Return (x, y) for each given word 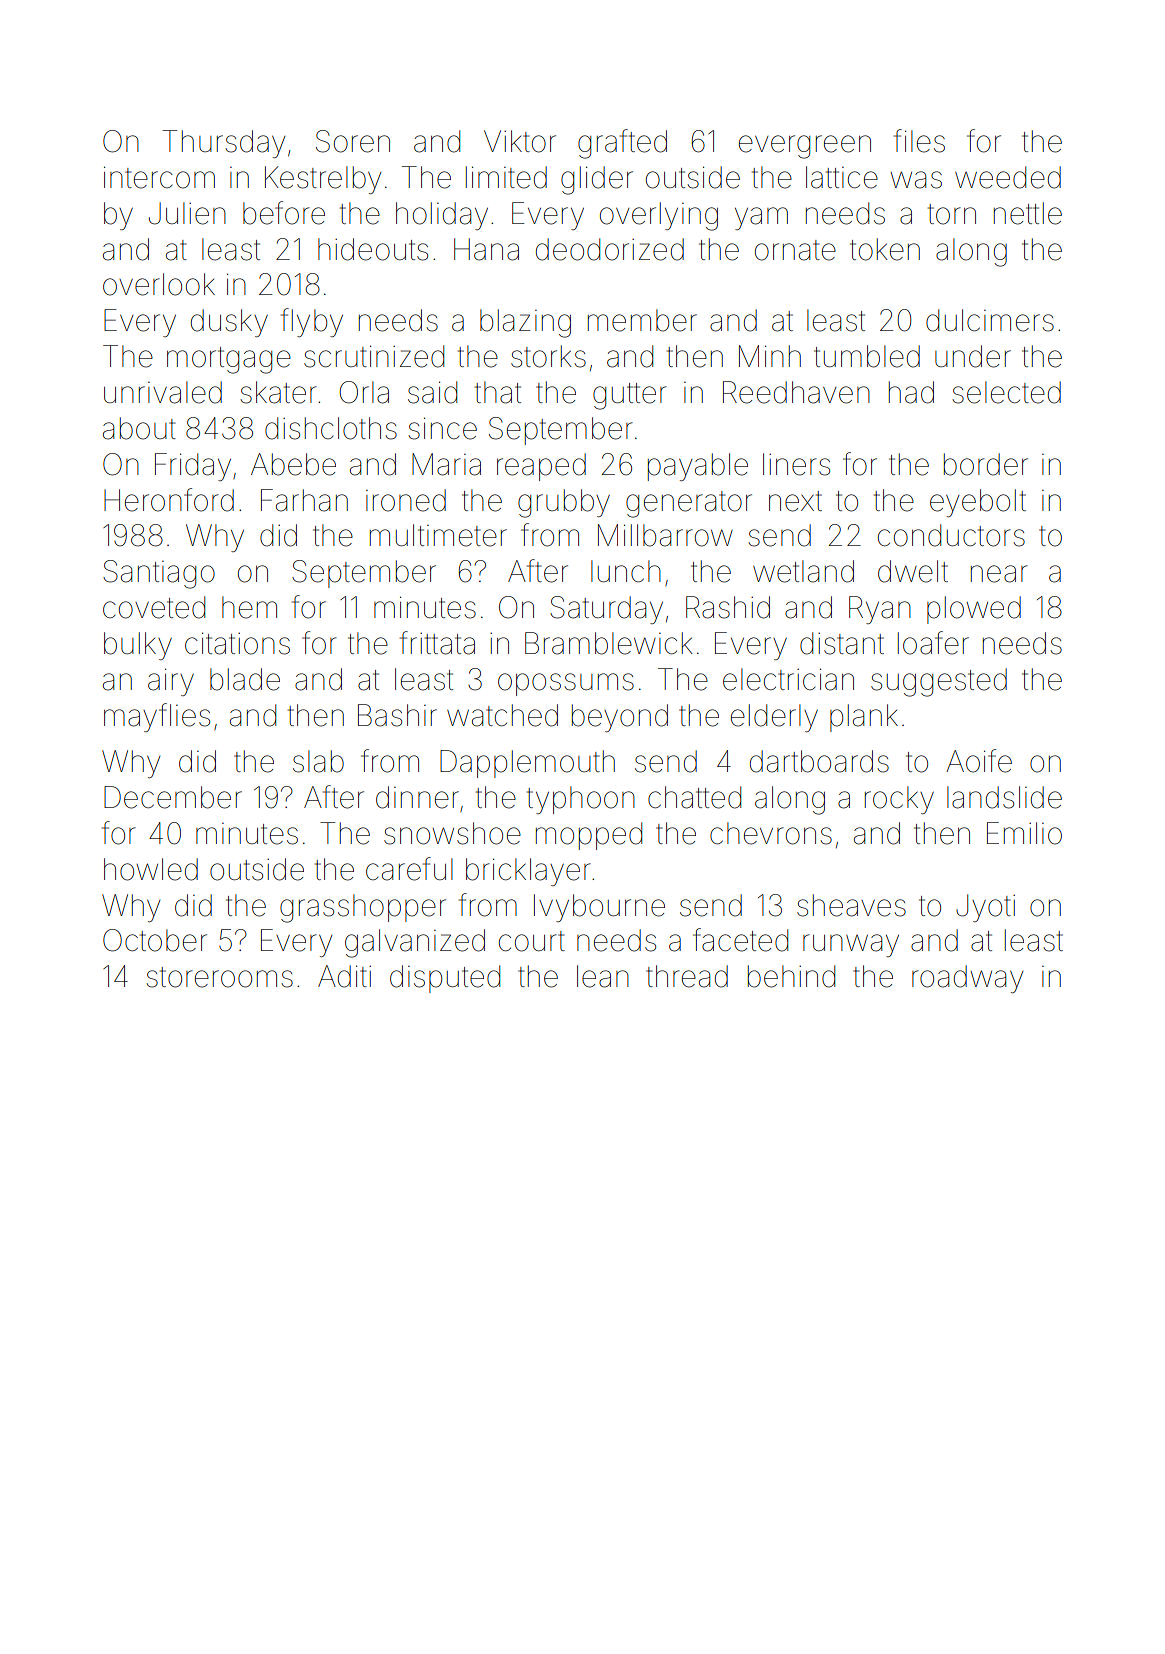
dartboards (819, 761)
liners (796, 464)
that (498, 392)
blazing (525, 323)
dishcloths (331, 428)
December (173, 797)
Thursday (223, 144)
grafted (622, 144)
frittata (437, 643)
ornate (795, 250)
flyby (312, 322)
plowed (974, 610)
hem (249, 607)
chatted (694, 797)
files (919, 141)
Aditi (344, 976)
